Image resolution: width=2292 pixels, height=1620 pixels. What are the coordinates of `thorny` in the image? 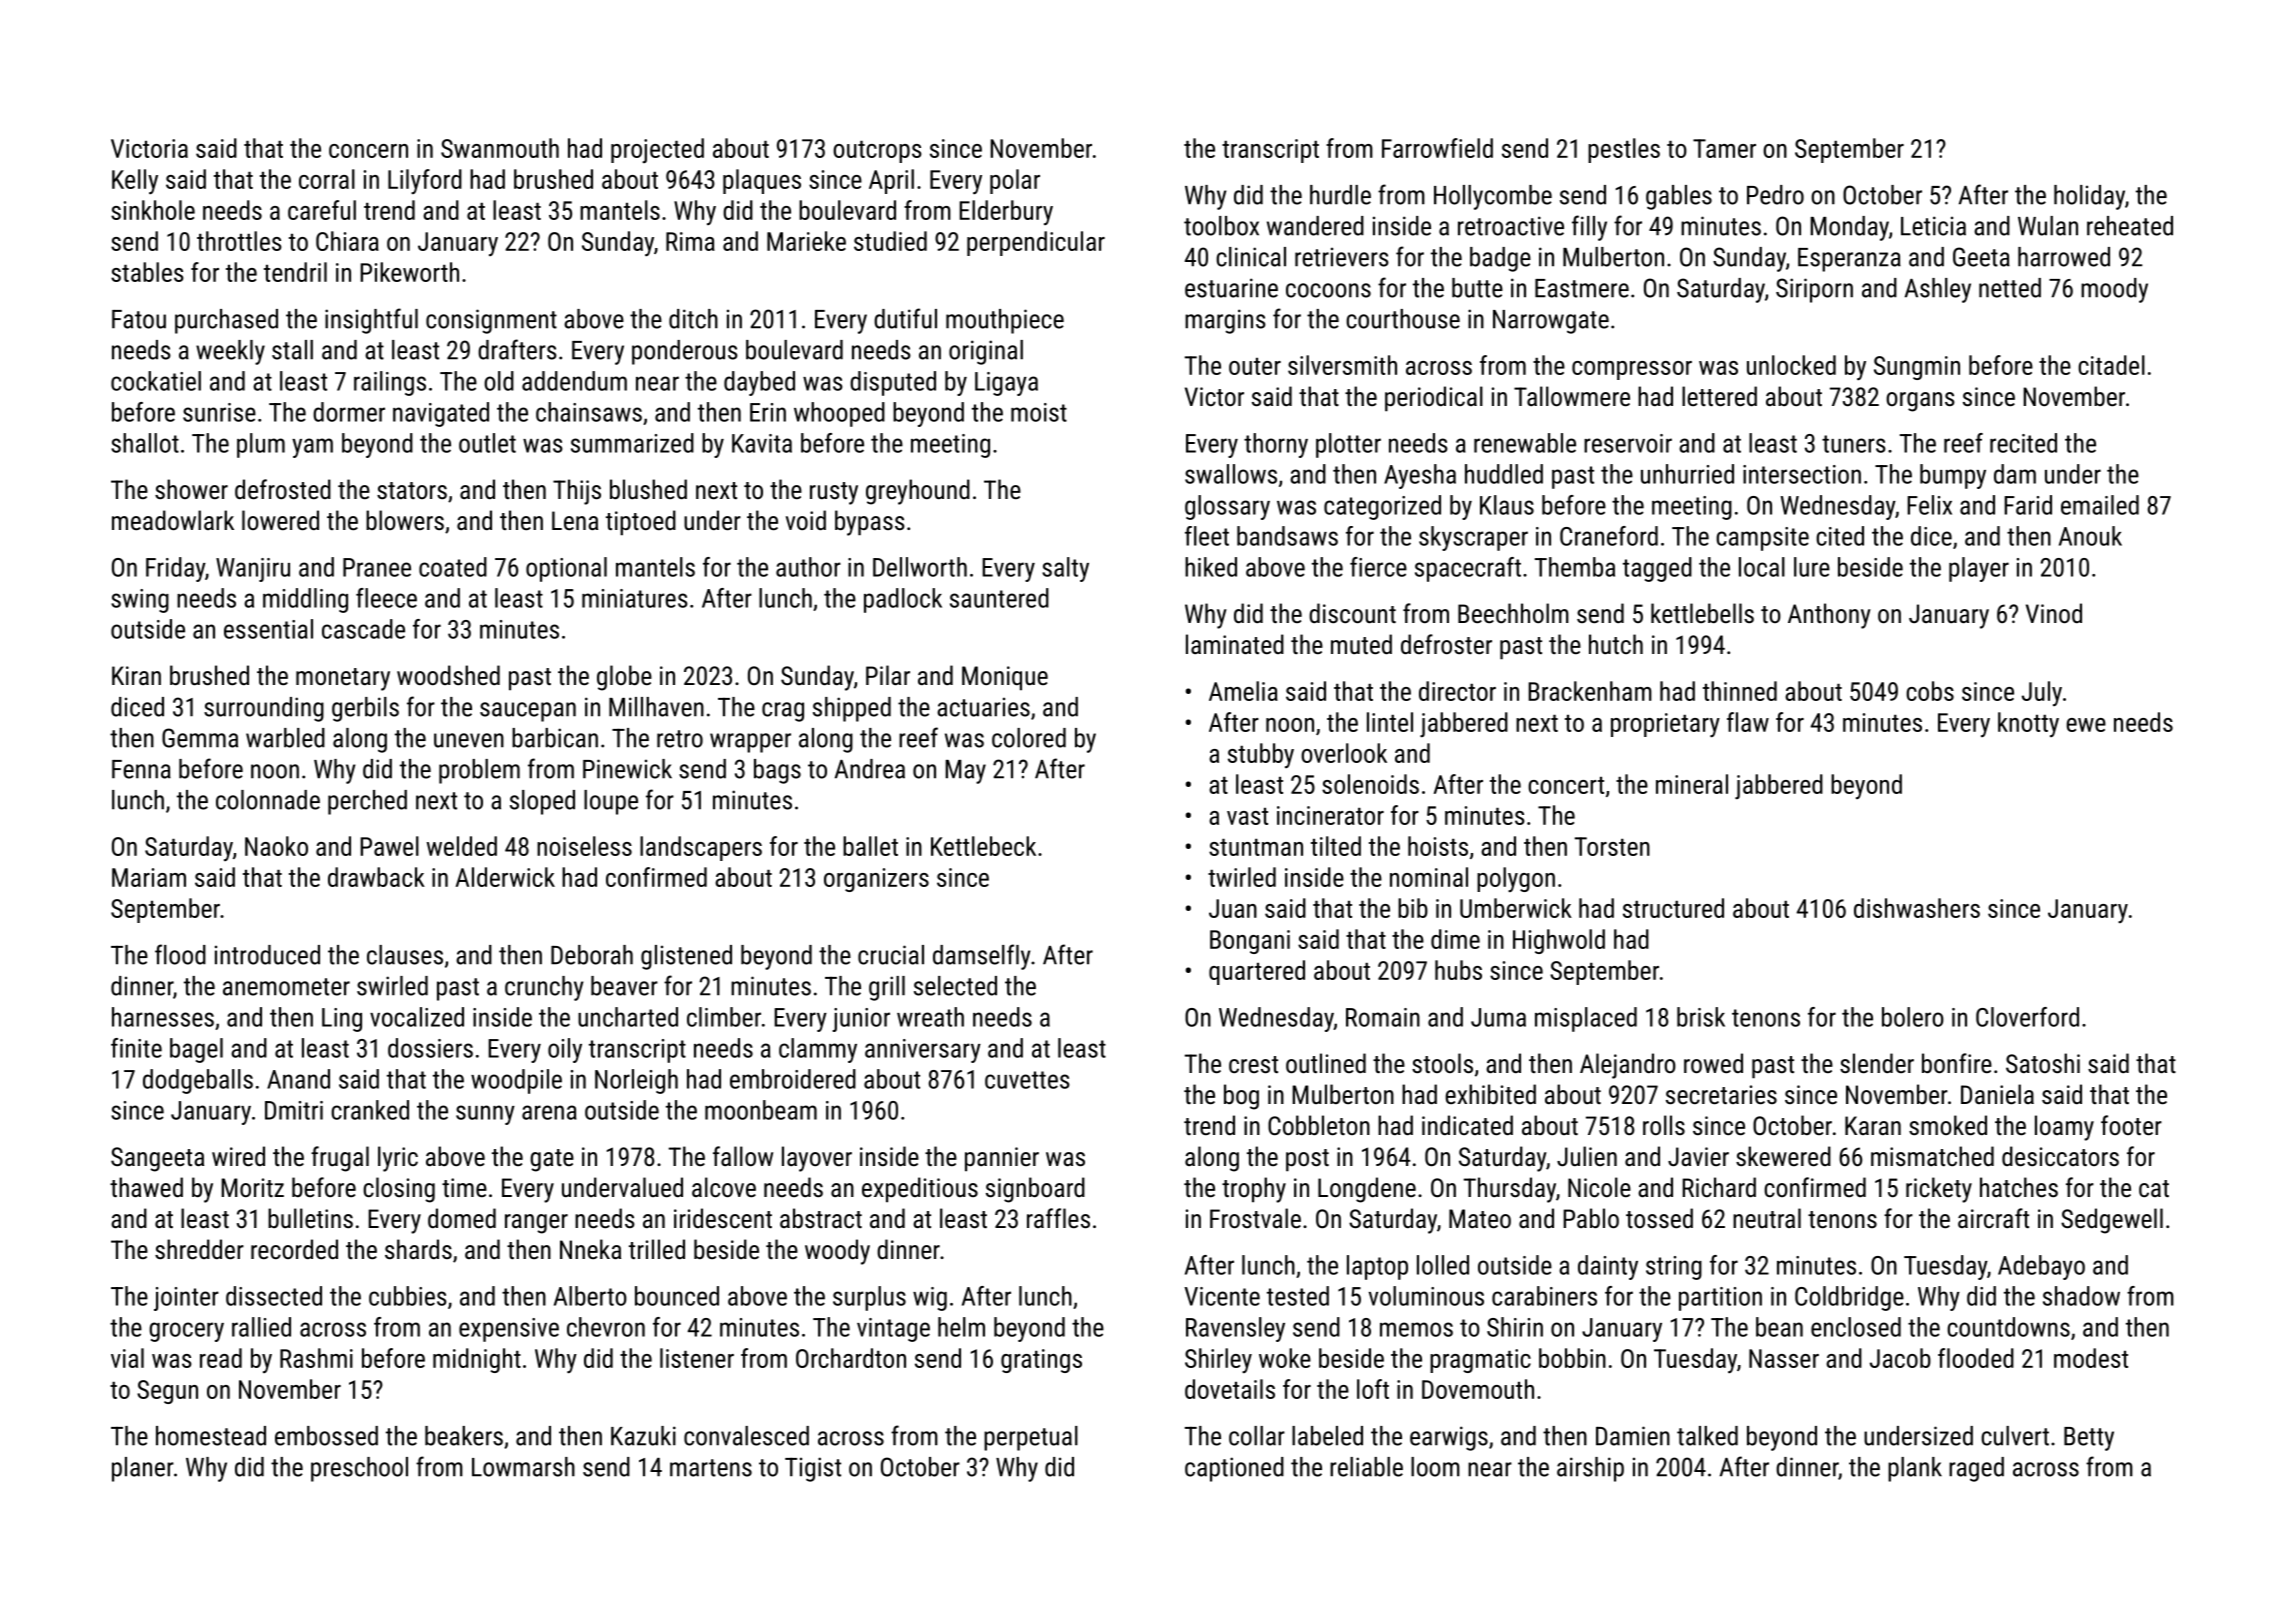 It's located at (1276, 445).
